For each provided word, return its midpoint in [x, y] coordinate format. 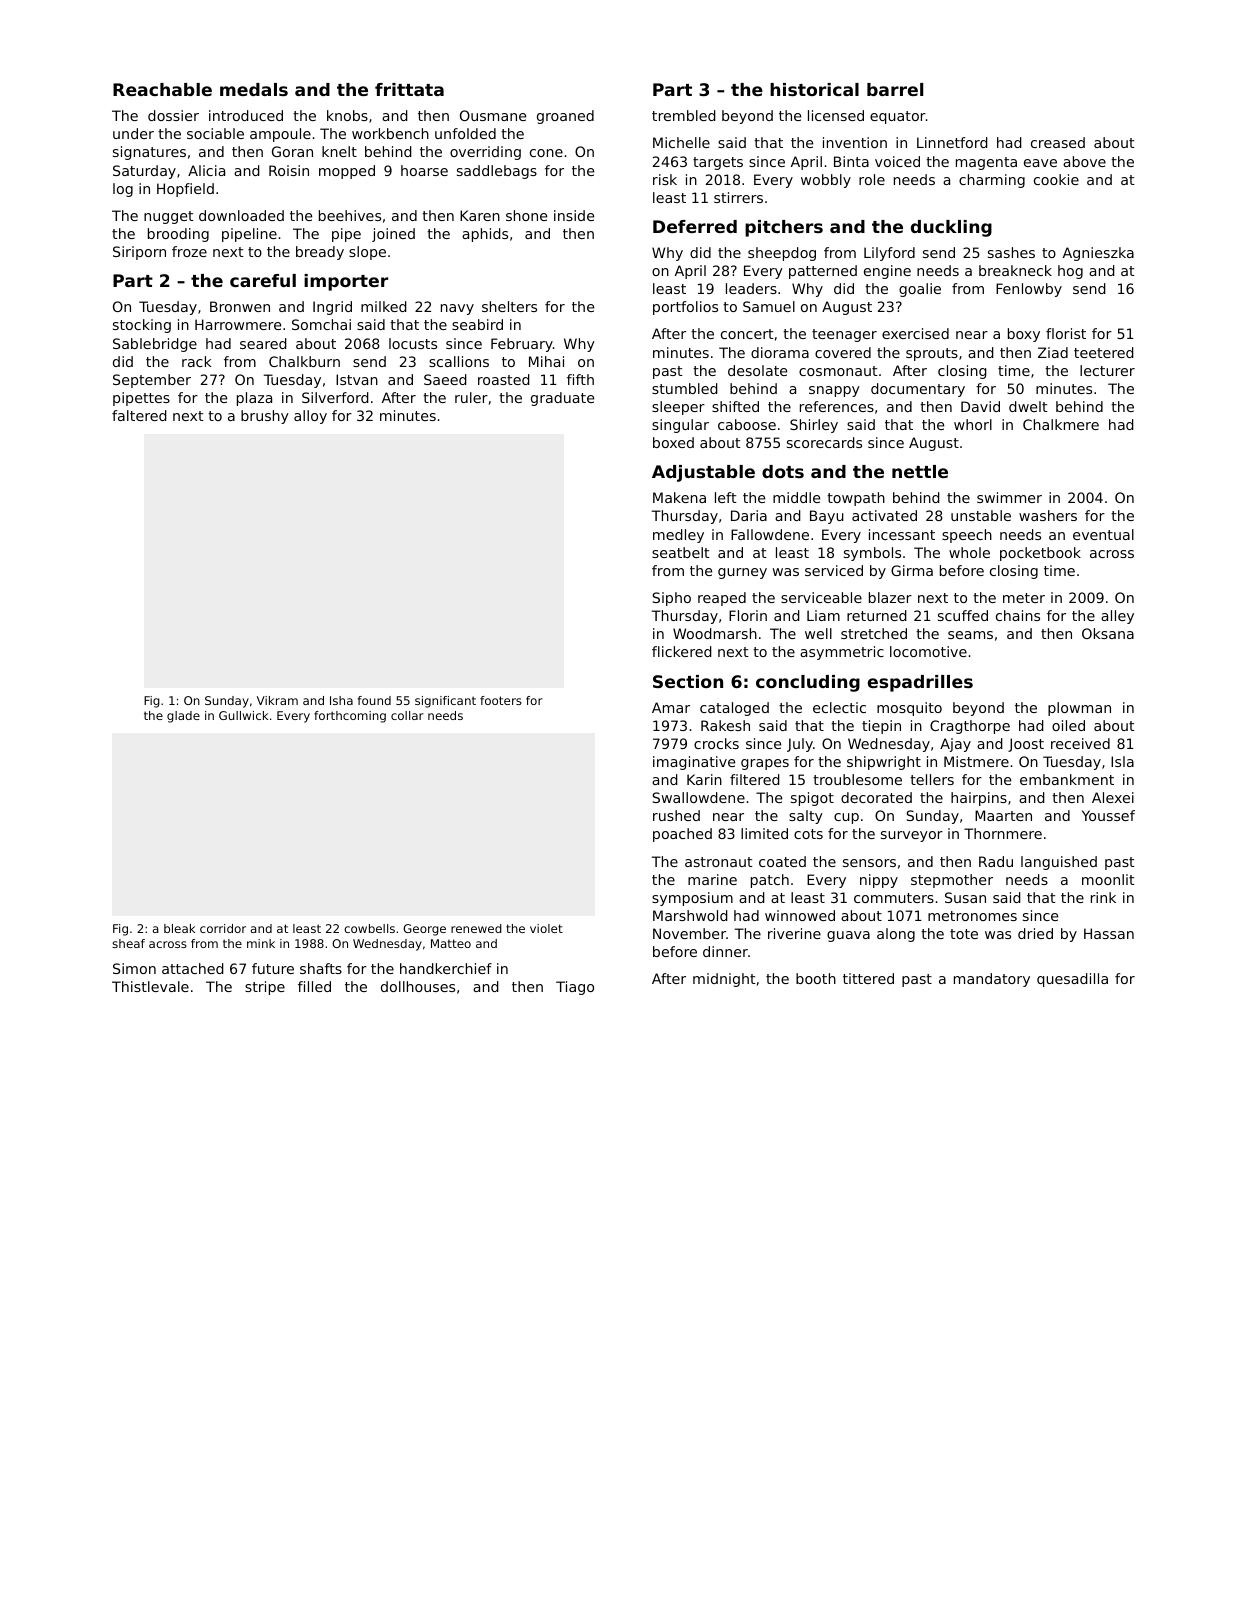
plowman [1079, 709]
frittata [409, 89]
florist [1066, 333]
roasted [504, 379]
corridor [223, 928]
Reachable [162, 89]
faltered [139, 415]
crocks [716, 743]
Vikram [277, 700]
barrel [895, 89]
